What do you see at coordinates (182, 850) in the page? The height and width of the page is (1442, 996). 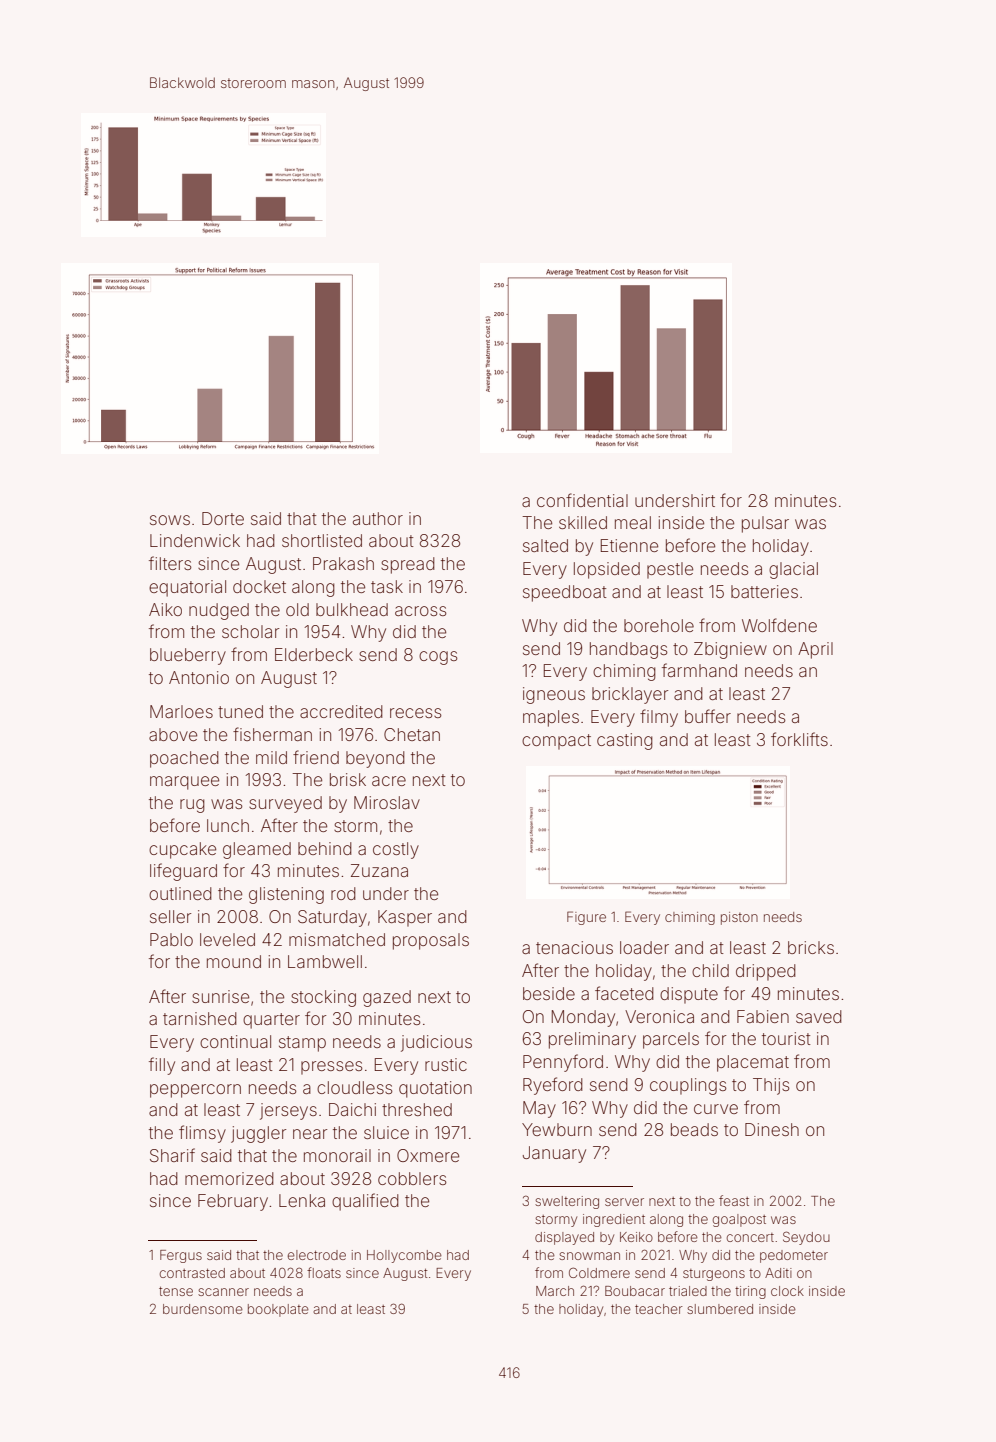 I see `cupcake` at bounding box center [182, 850].
